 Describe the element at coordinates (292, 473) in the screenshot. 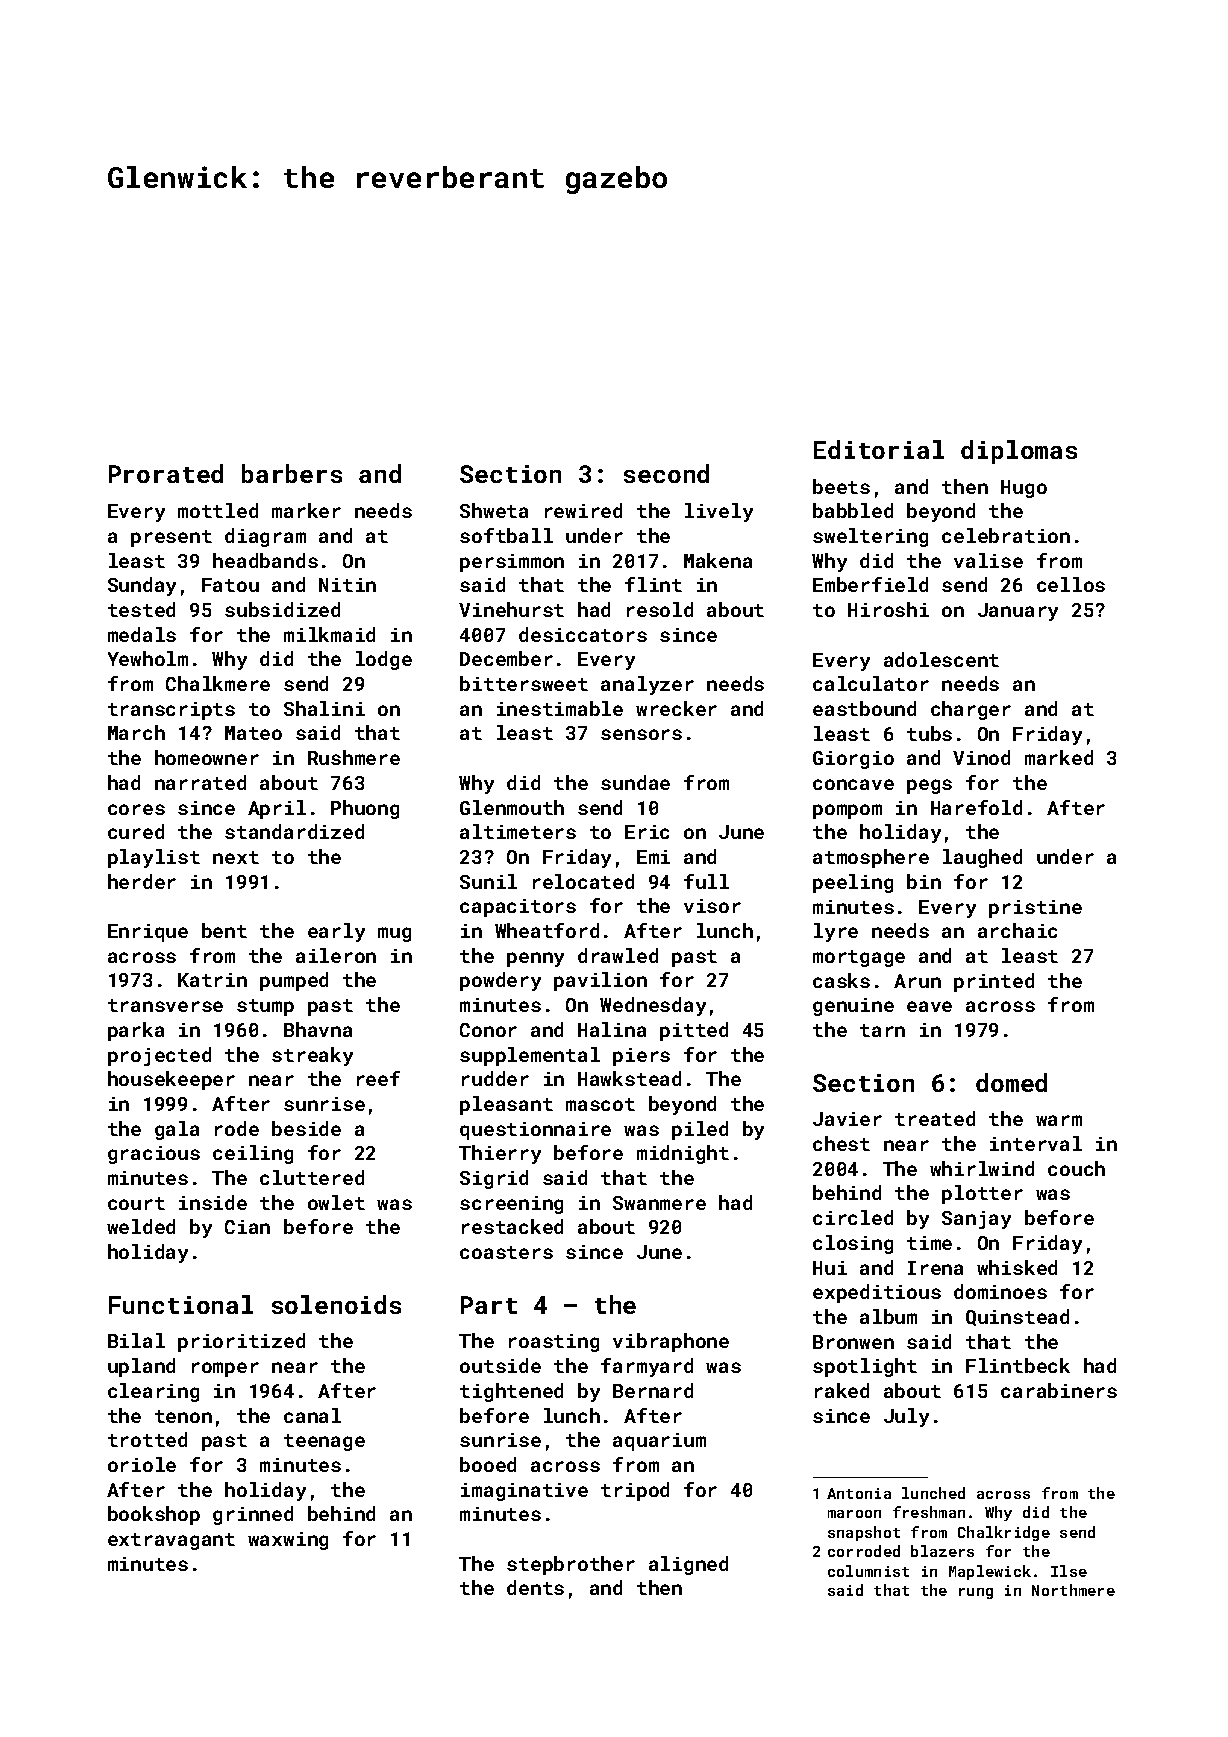

I see `barbers` at that location.
